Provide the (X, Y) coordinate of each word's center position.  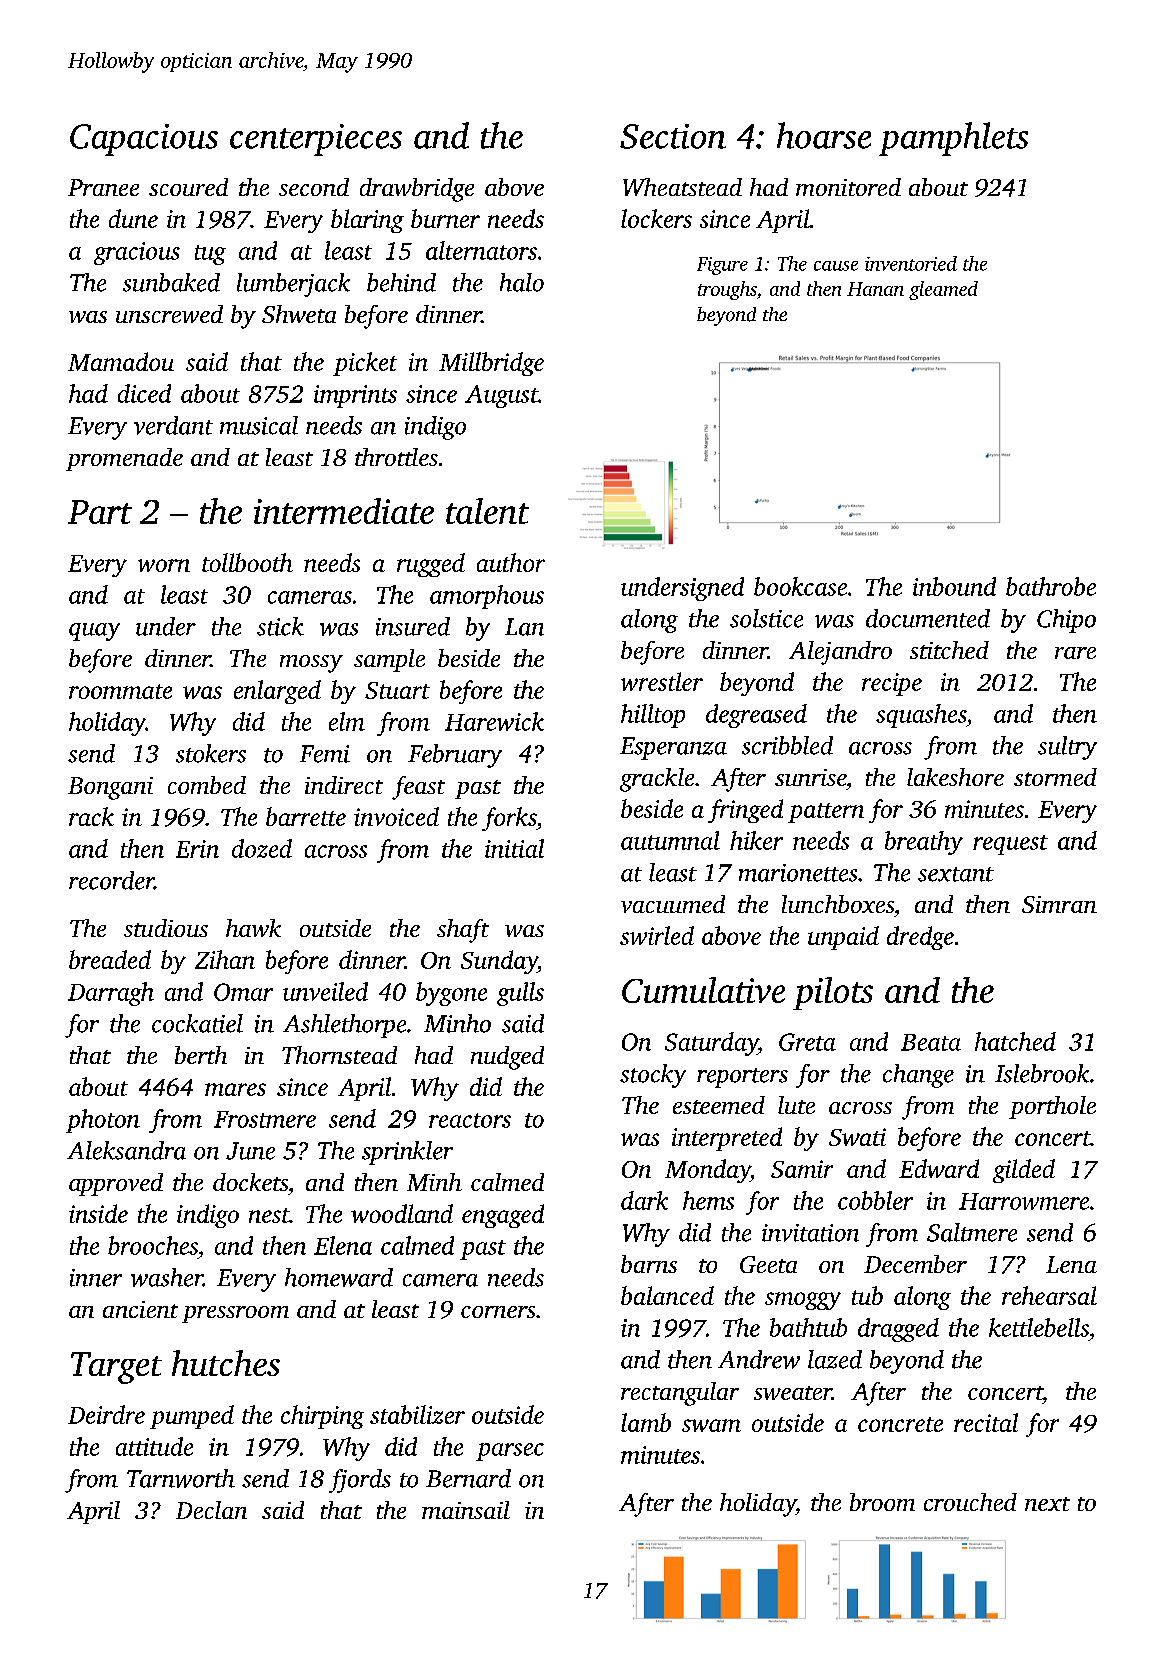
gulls (520, 994)
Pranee (103, 187)
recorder (111, 880)
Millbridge (491, 364)
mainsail (466, 1510)
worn (164, 565)
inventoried (911, 263)
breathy (924, 843)
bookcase (800, 586)
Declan (211, 1510)
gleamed (943, 290)
